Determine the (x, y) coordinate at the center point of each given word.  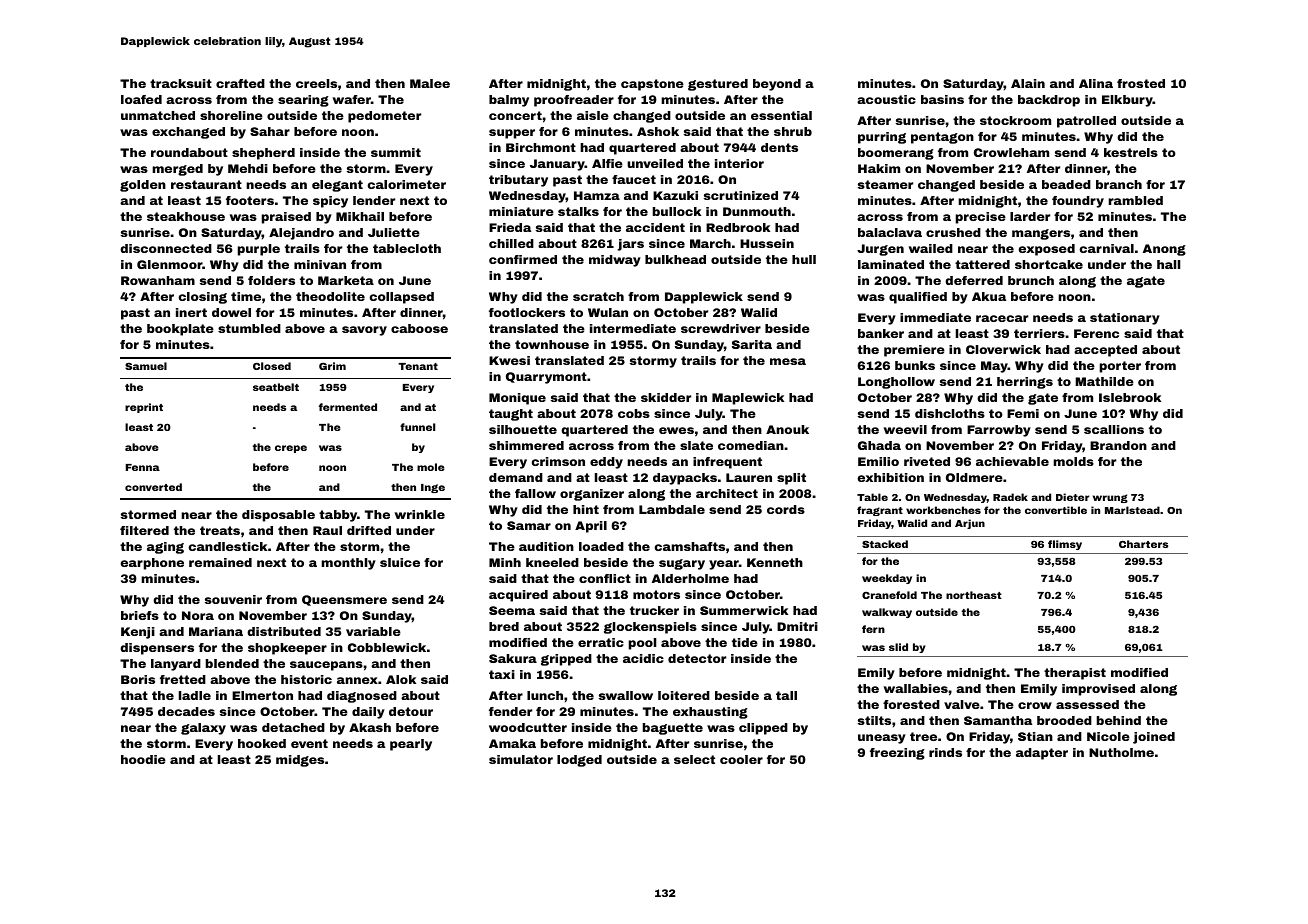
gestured (718, 85)
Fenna (143, 467)
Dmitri (797, 626)
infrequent (727, 463)
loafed (141, 99)
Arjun (970, 524)
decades (186, 711)
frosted (1141, 83)
